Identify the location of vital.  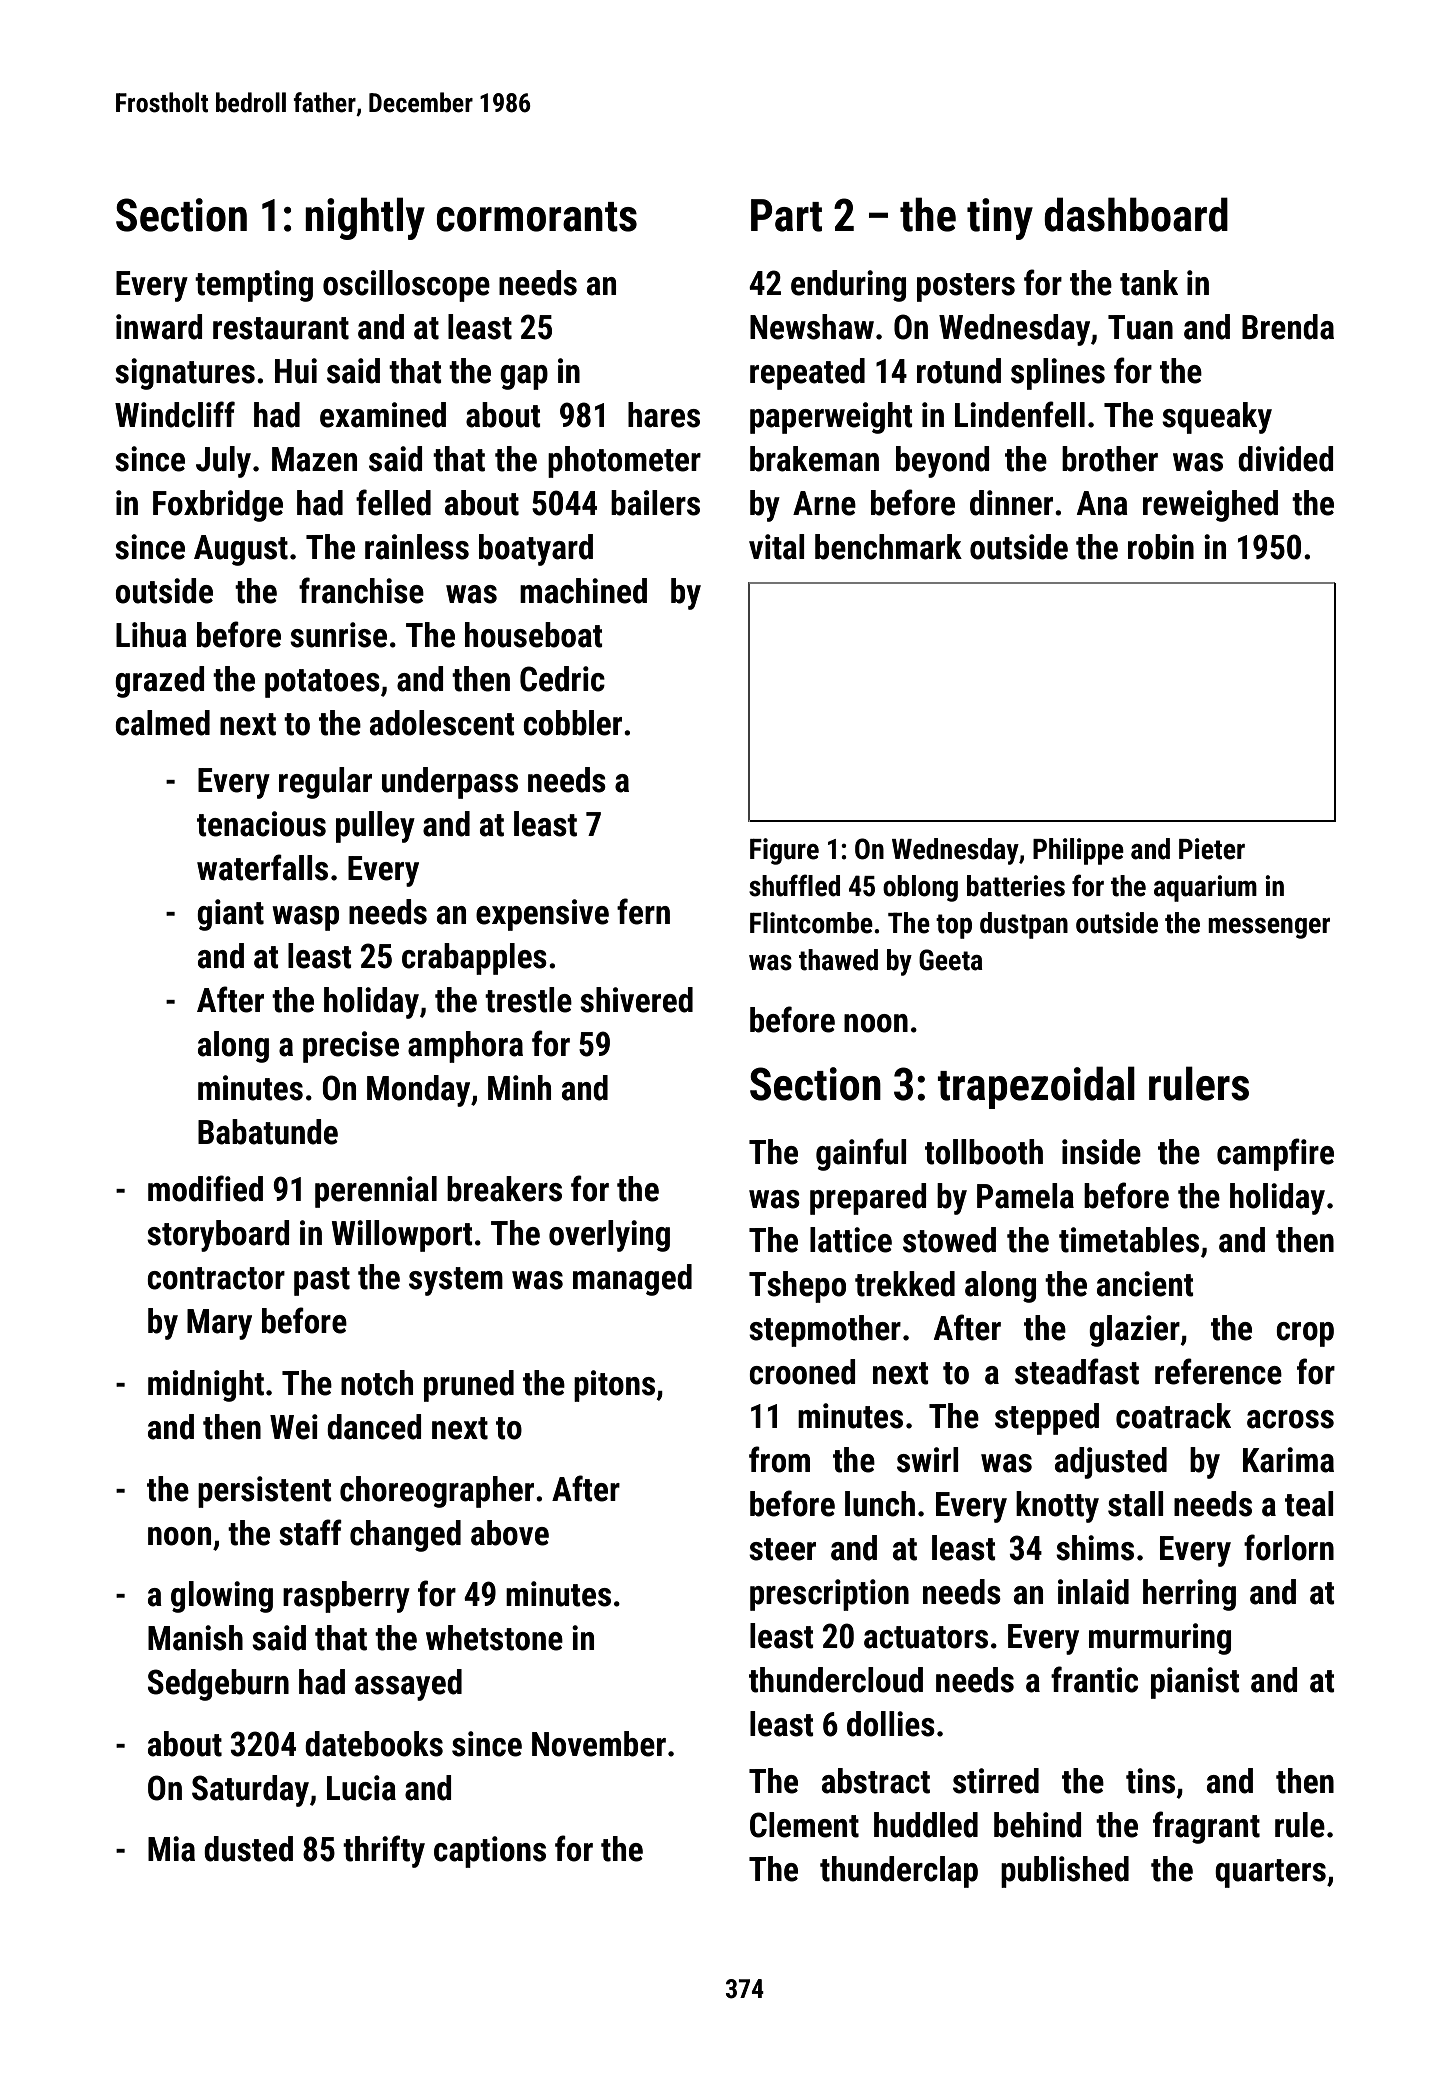
(777, 547).
